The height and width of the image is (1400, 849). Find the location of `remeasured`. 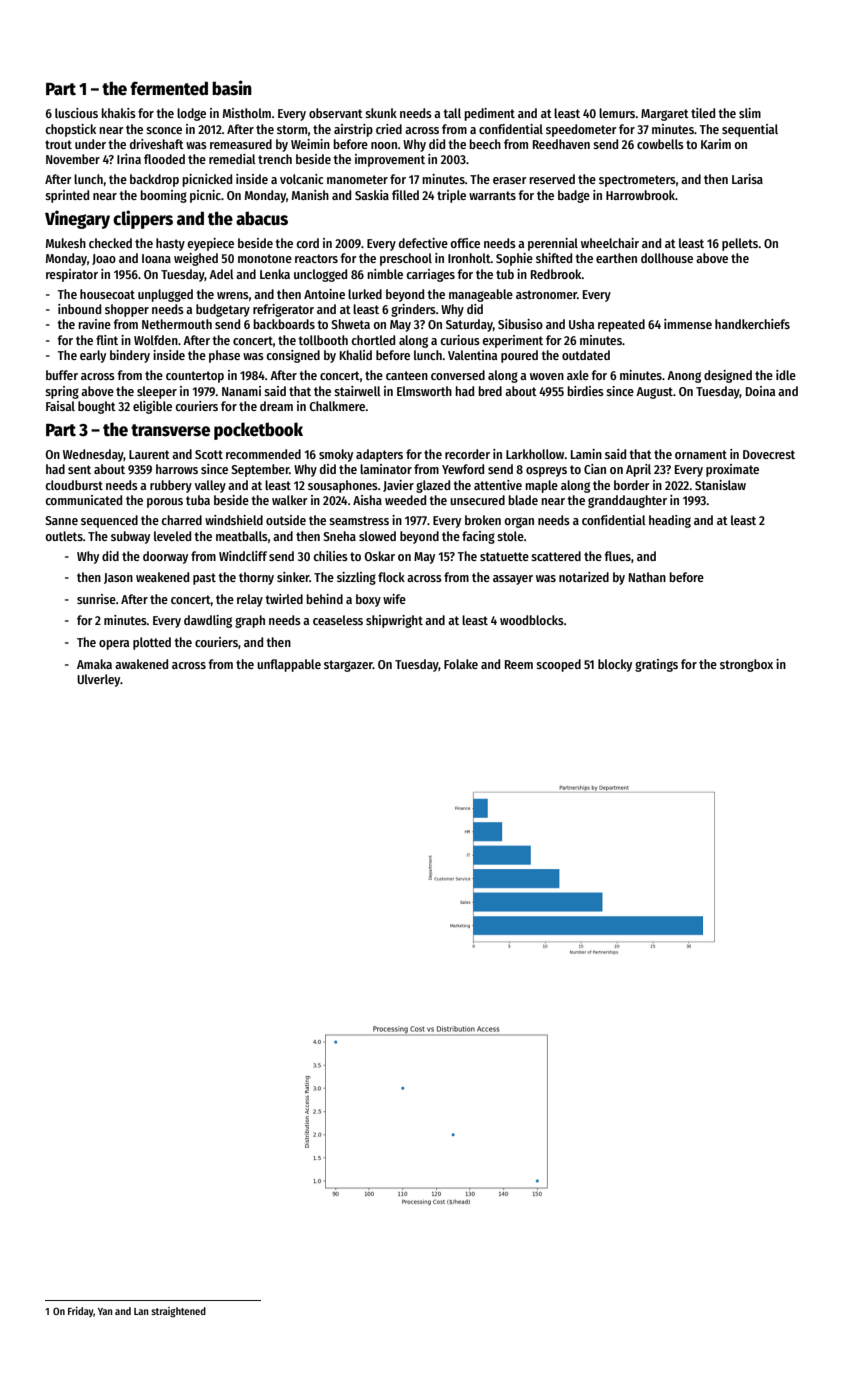

remeasured is located at coordinates (241, 144).
